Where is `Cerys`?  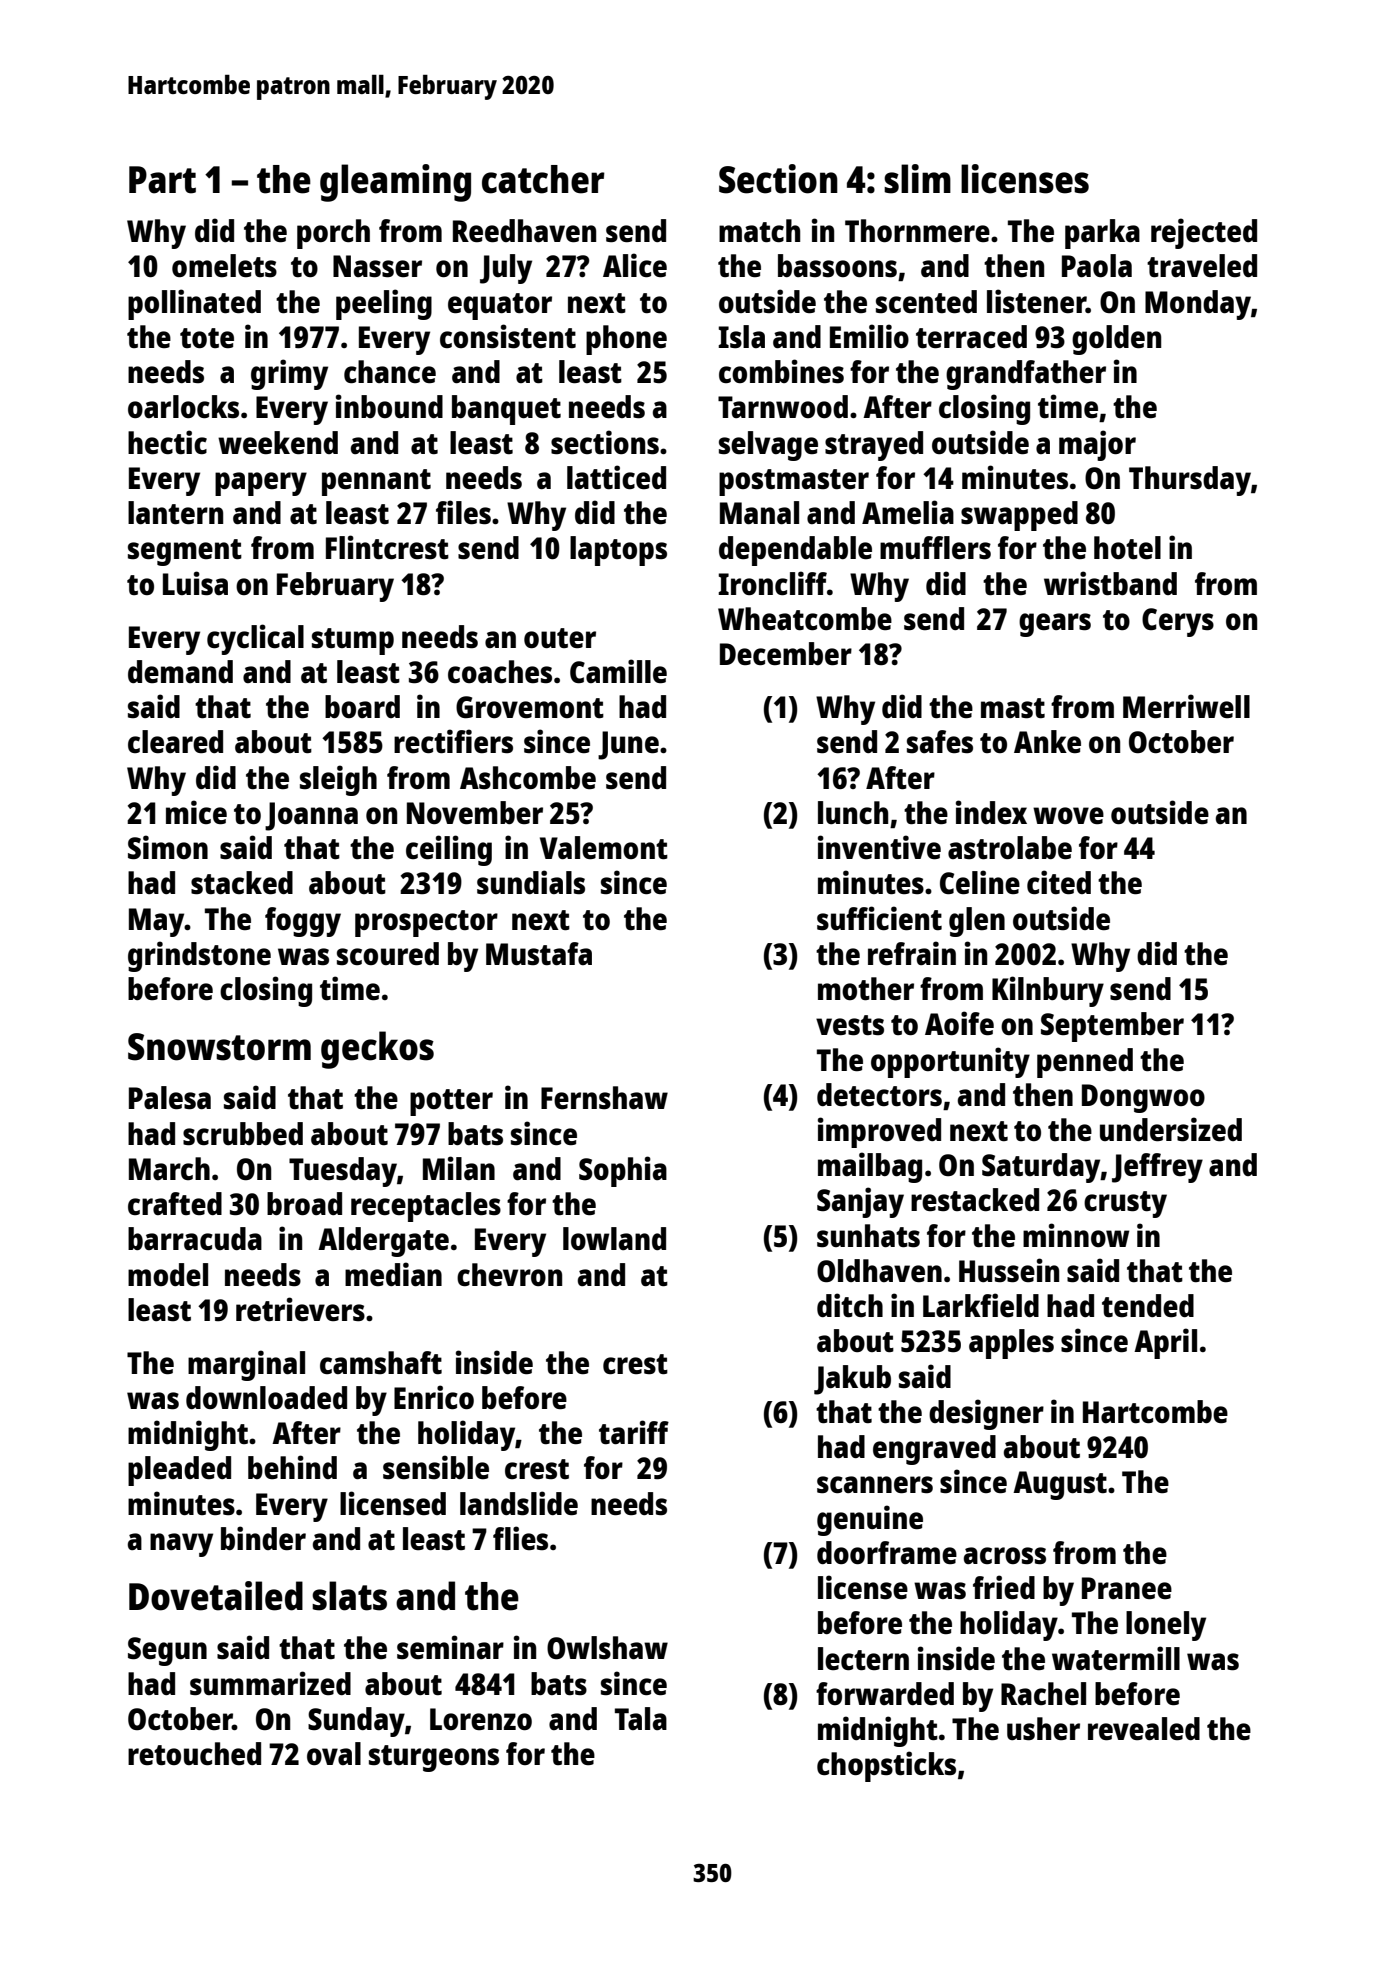 Cerys is located at coordinates (1178, 622).
